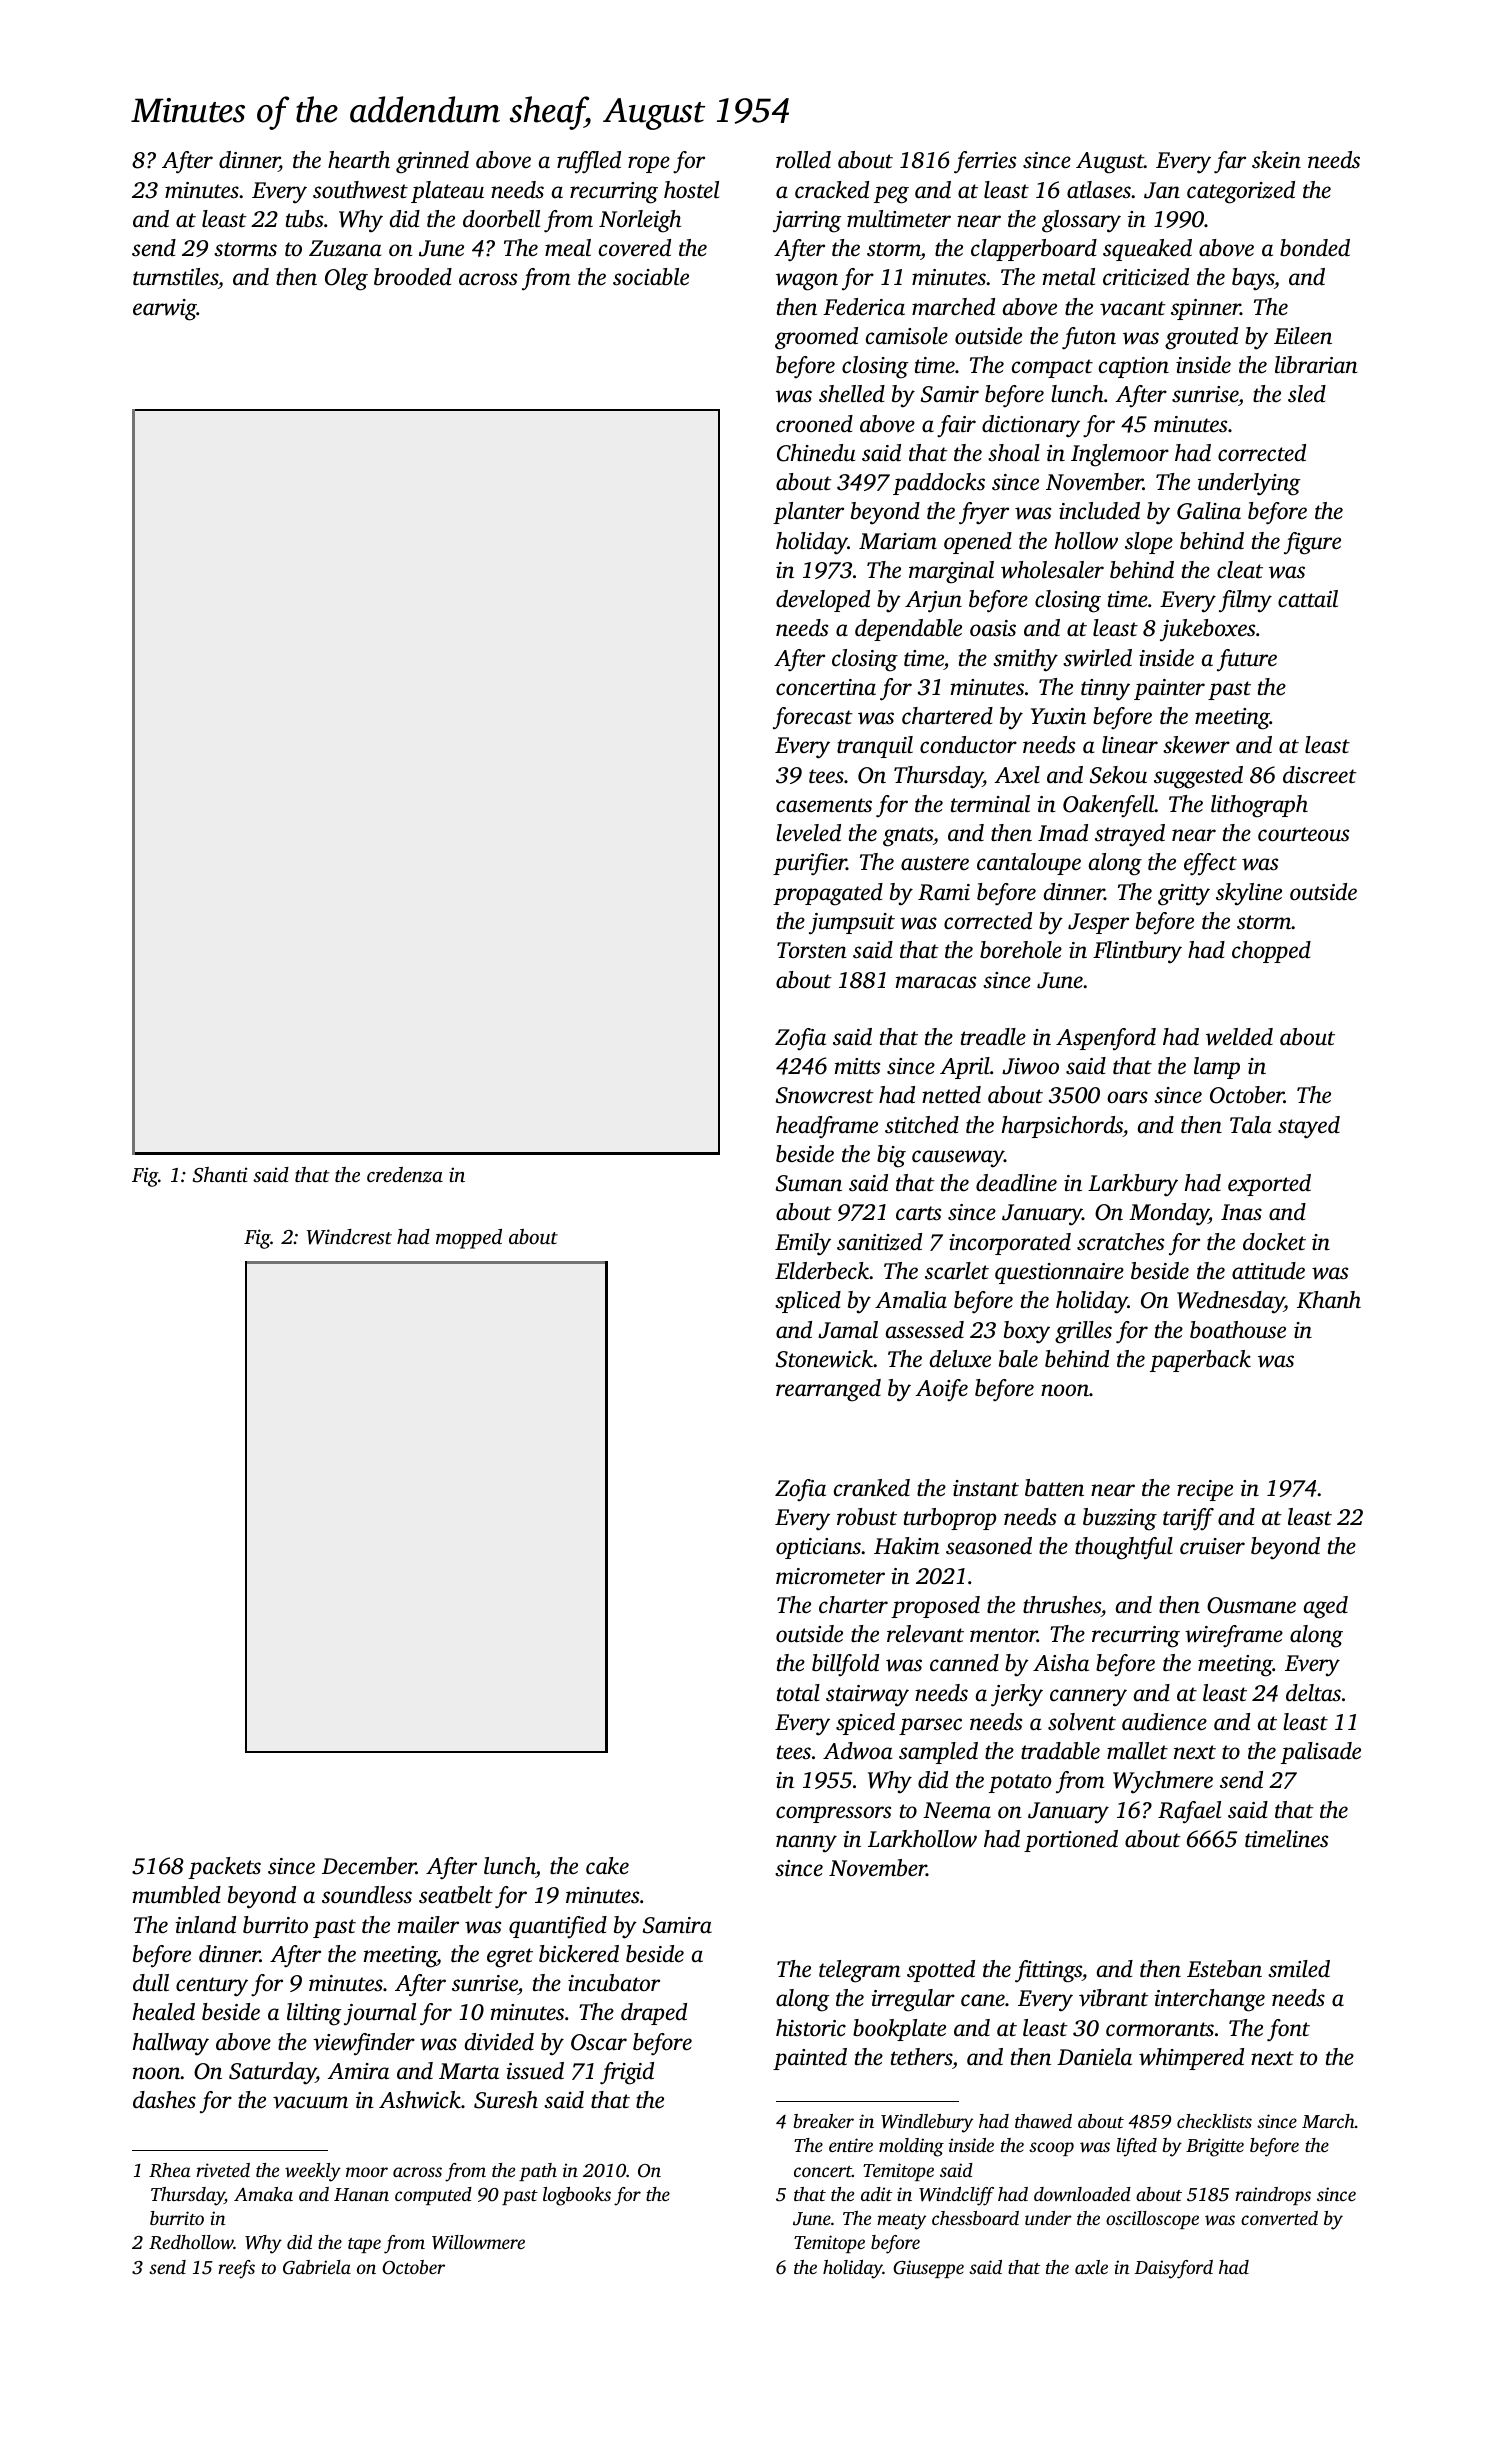  Describe the element at coordinates (1312, 543) in the screenshot. I see `figure` at that location.
